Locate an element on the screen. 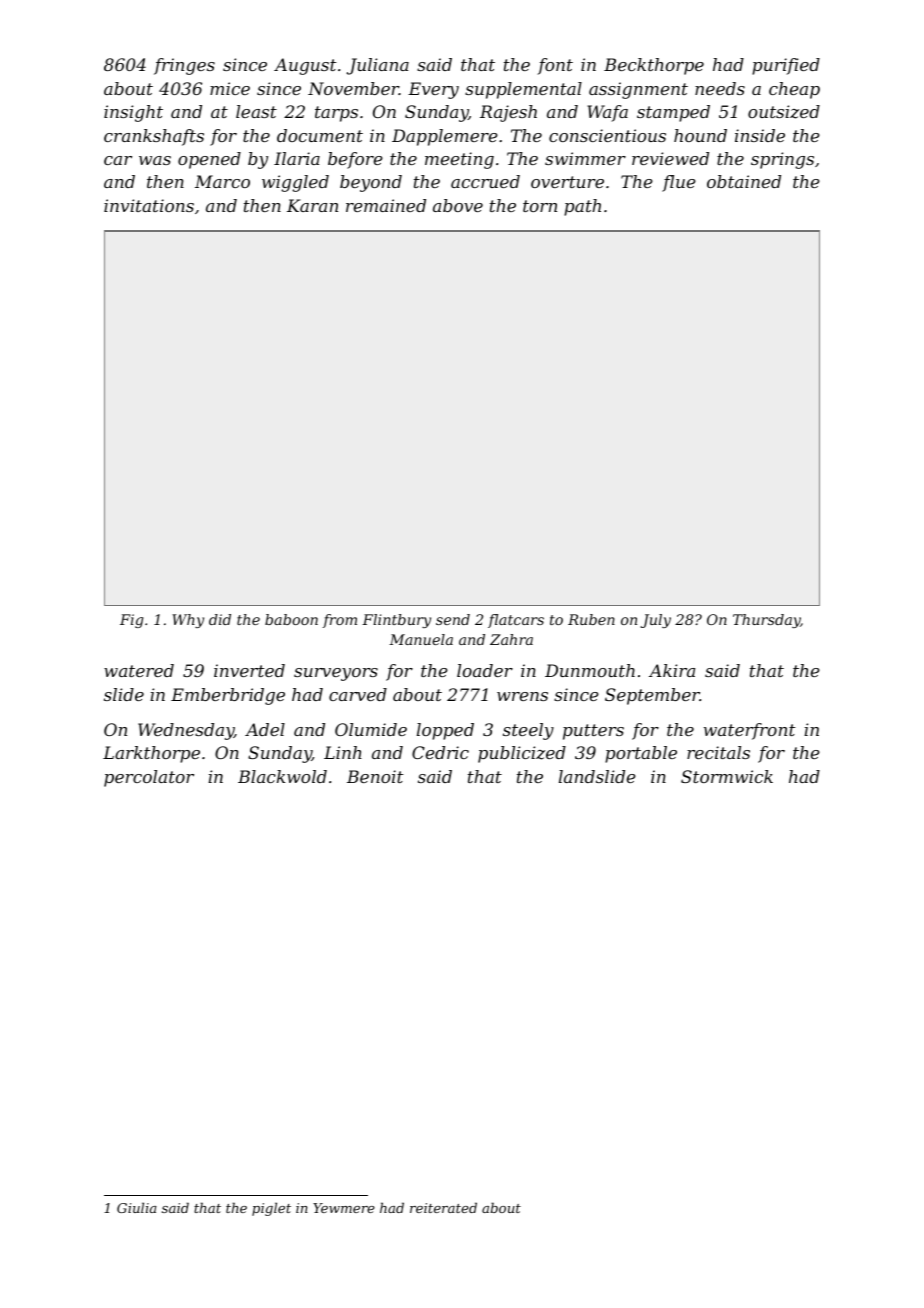  did is located at coordinates (220, 619).
